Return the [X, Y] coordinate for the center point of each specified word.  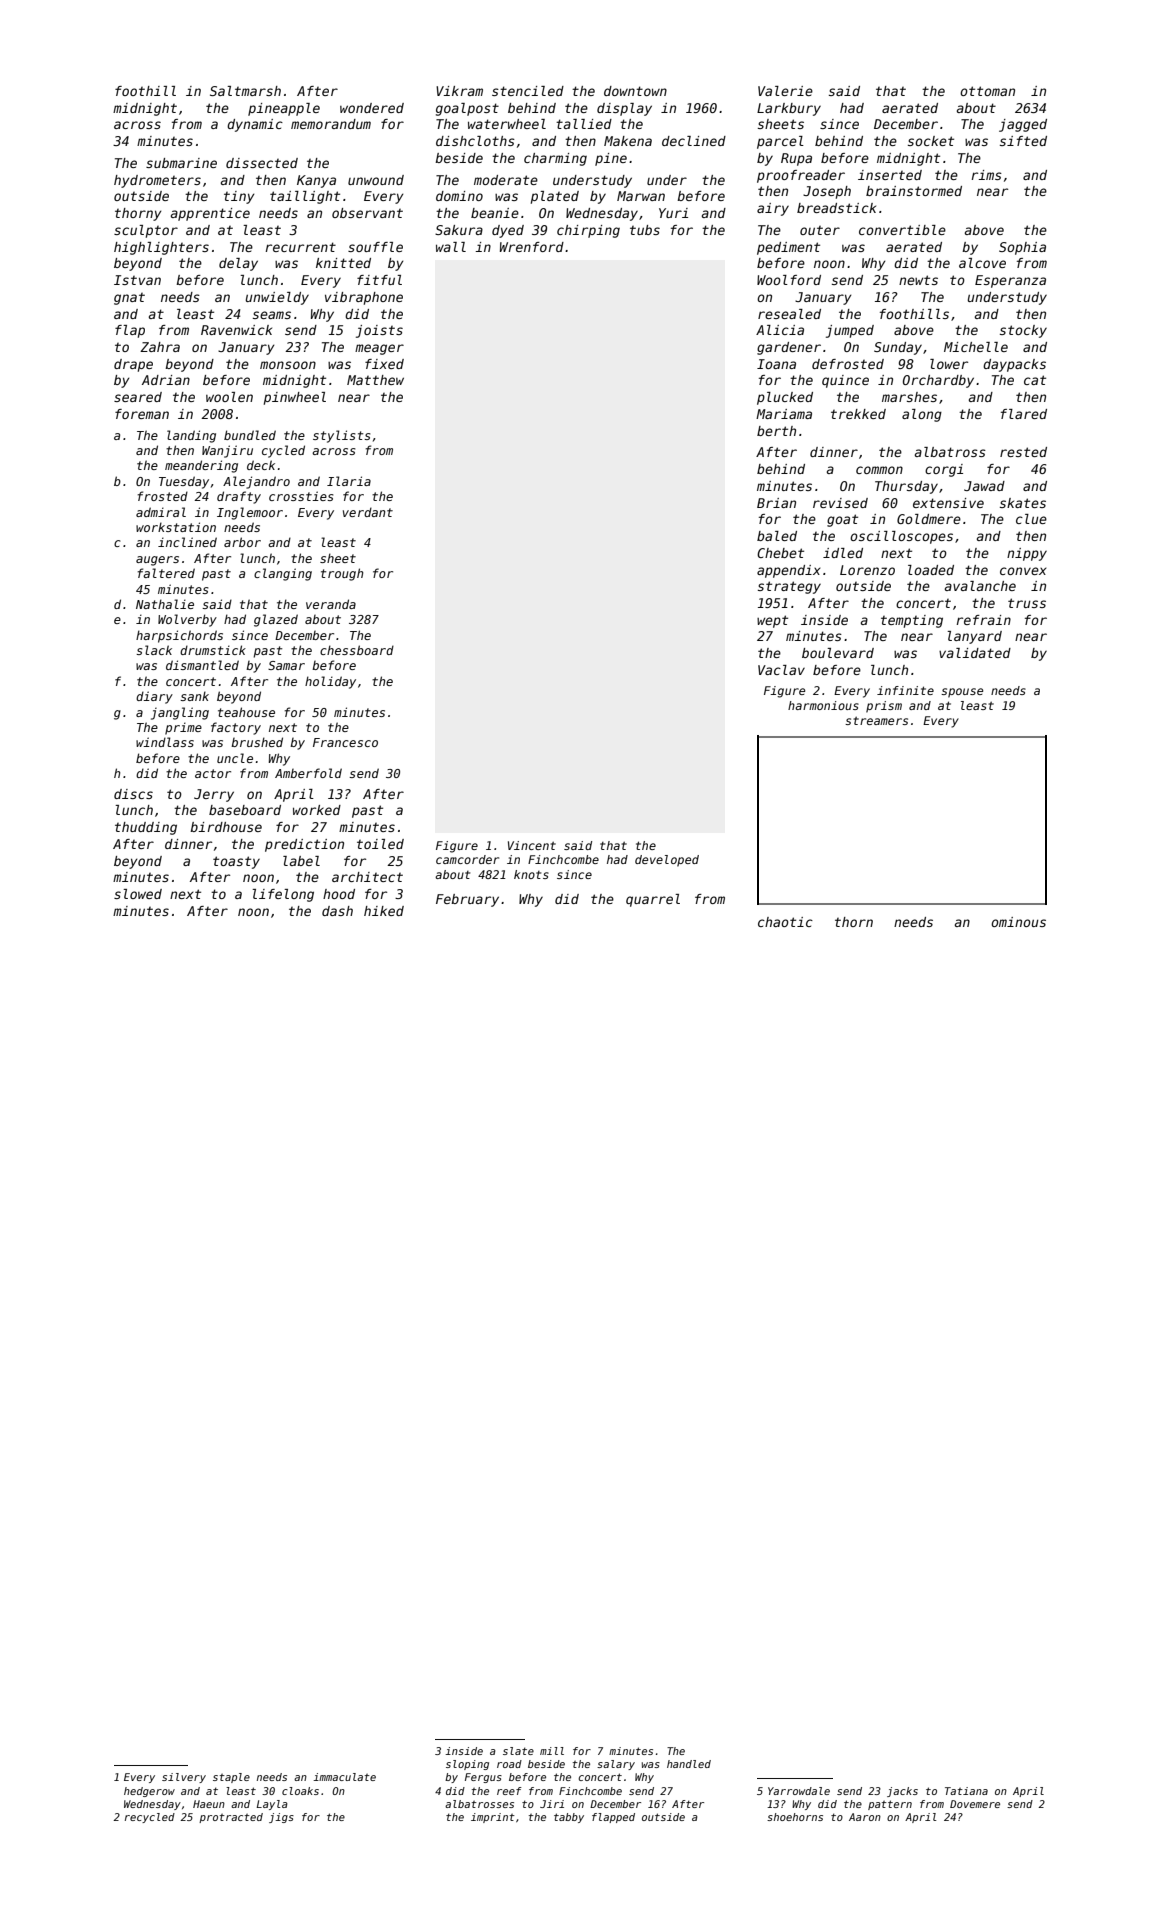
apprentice [210, 214]
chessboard [357, 650]
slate [518, 1751]
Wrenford [532, 247]
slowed [138, 894]
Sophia [1022, 248]
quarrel [653, 900]
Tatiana [966, 1791]
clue [1031, 519]
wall [451, 247]
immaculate [344, 1777]
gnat [129, 299]
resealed [789, 314]
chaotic [785, 922]
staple [231, 1778]
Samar [286, 665]
